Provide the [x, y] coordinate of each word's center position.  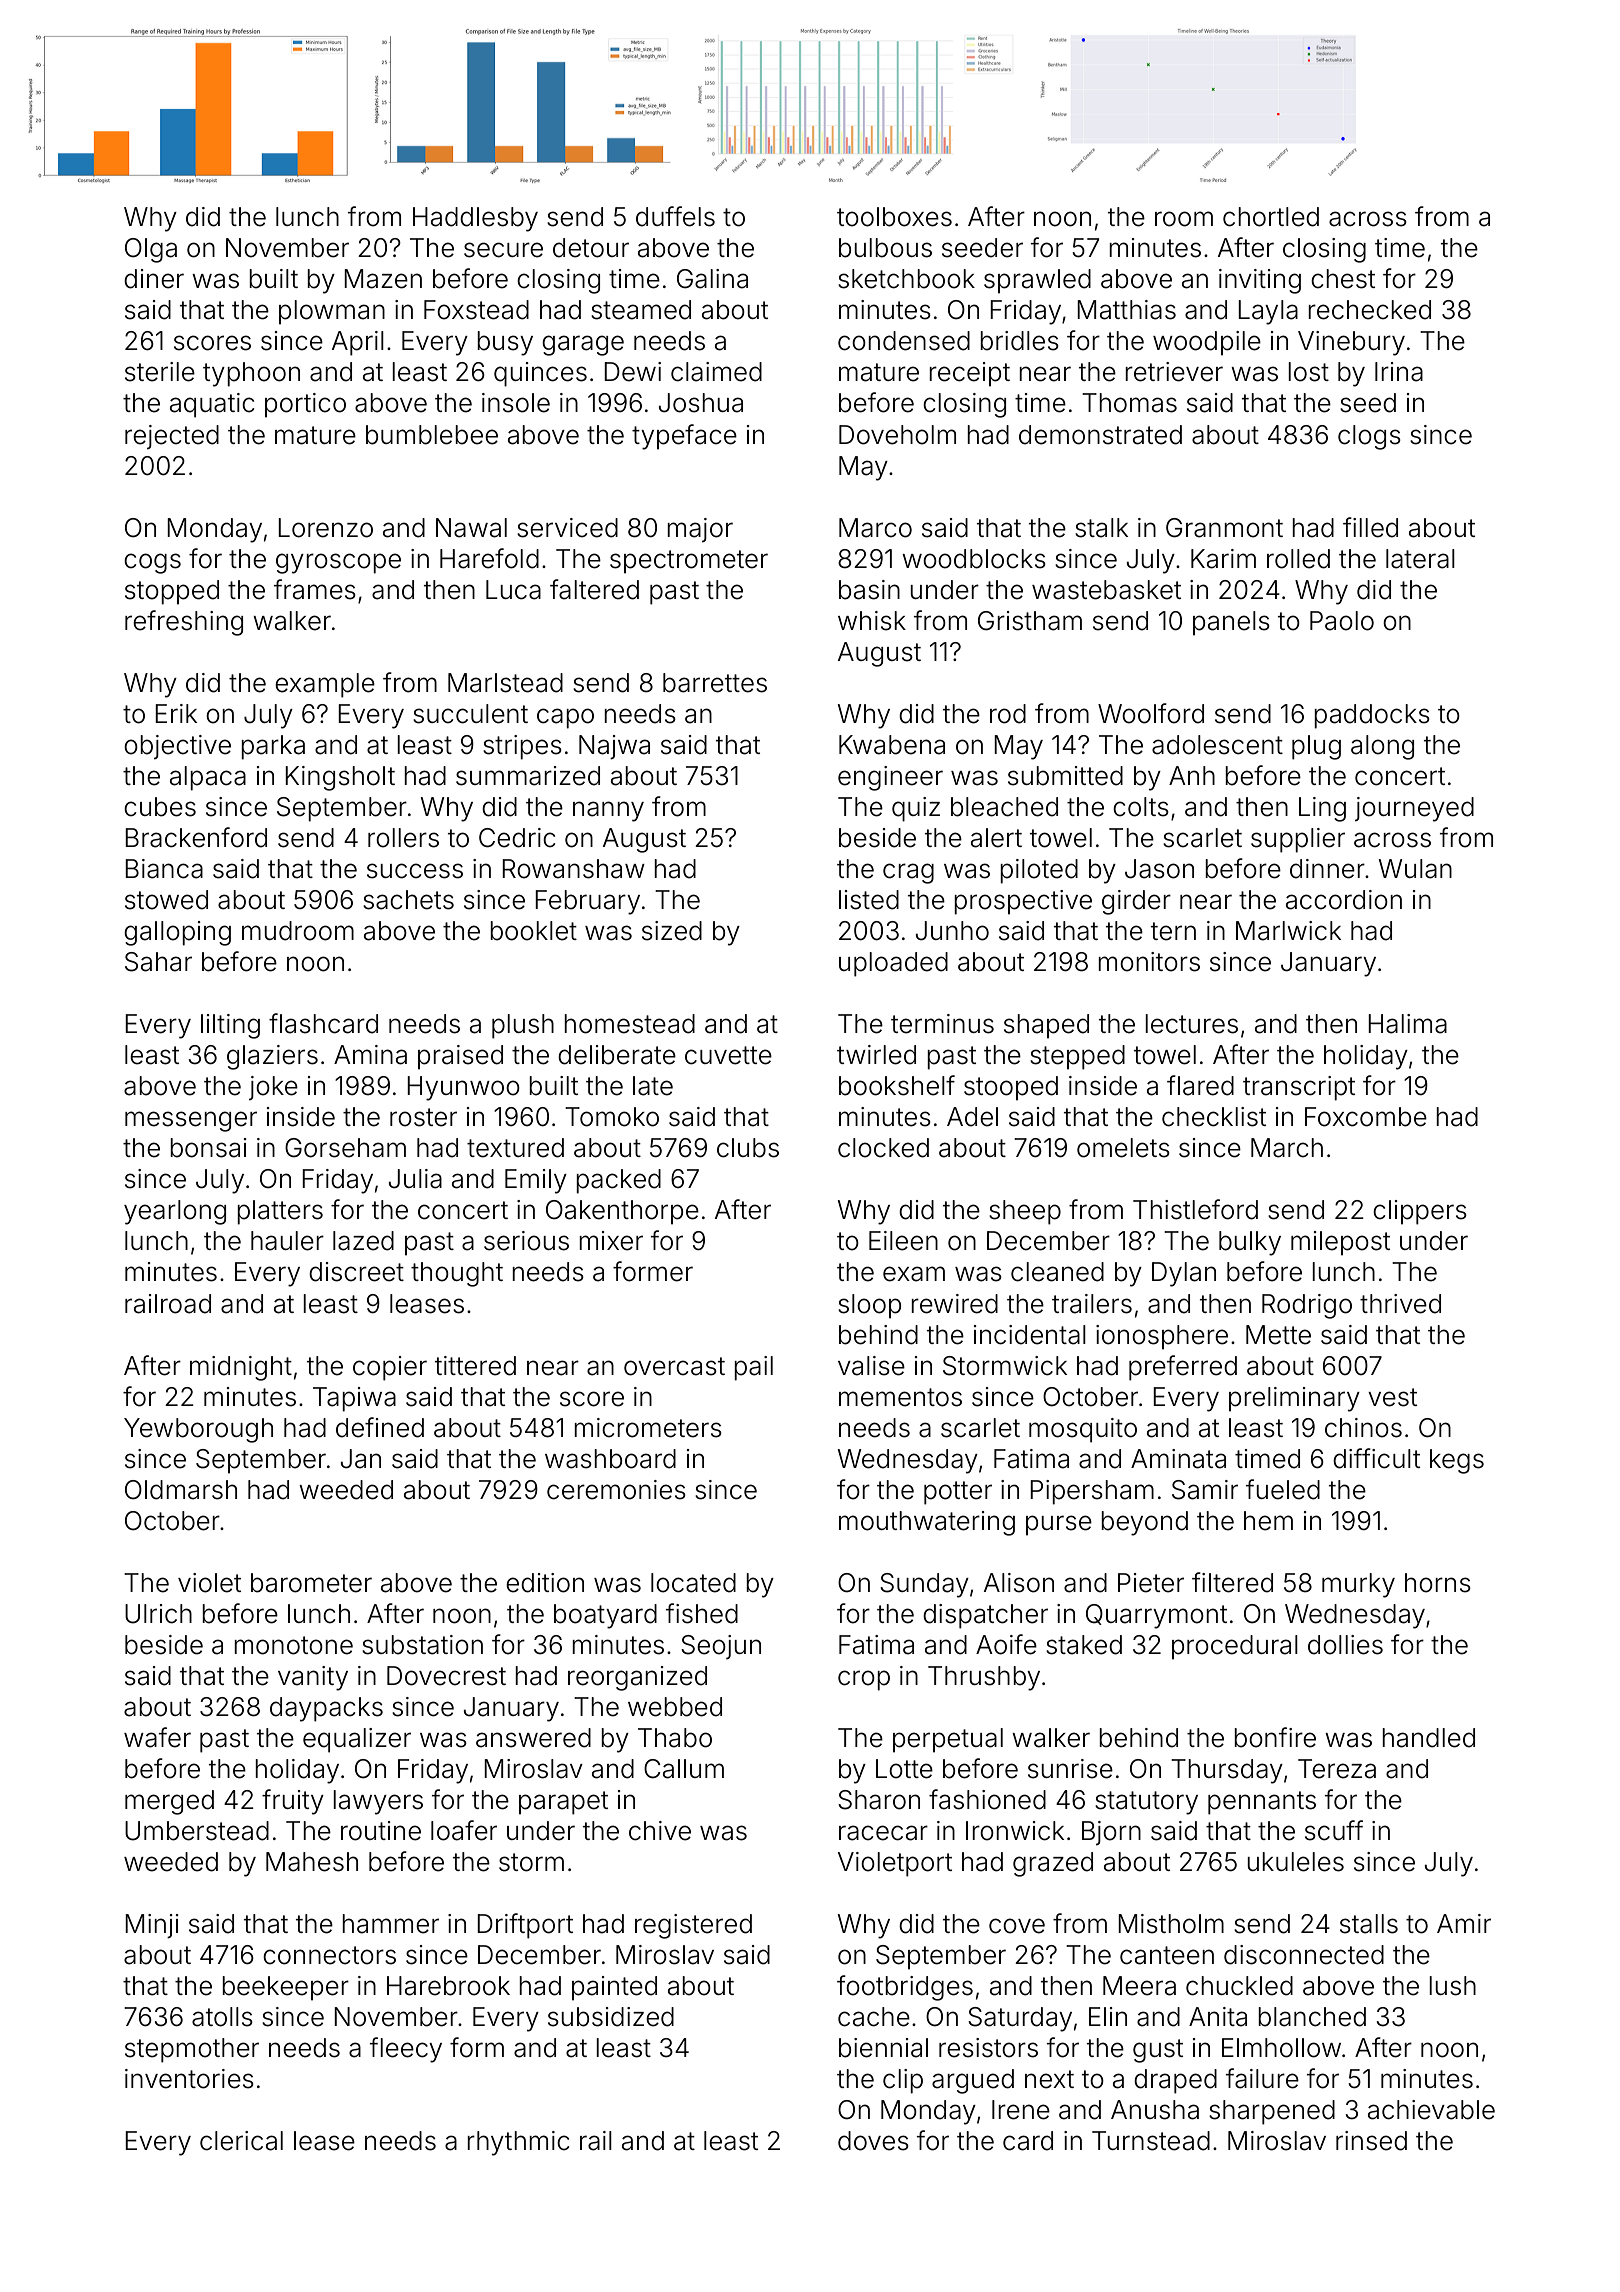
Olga [151, 250]
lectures [1191, 1024]
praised [460, 1057]
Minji [152, 1926]
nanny [608, 811]
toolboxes [894, 217]
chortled [1271, 217]
